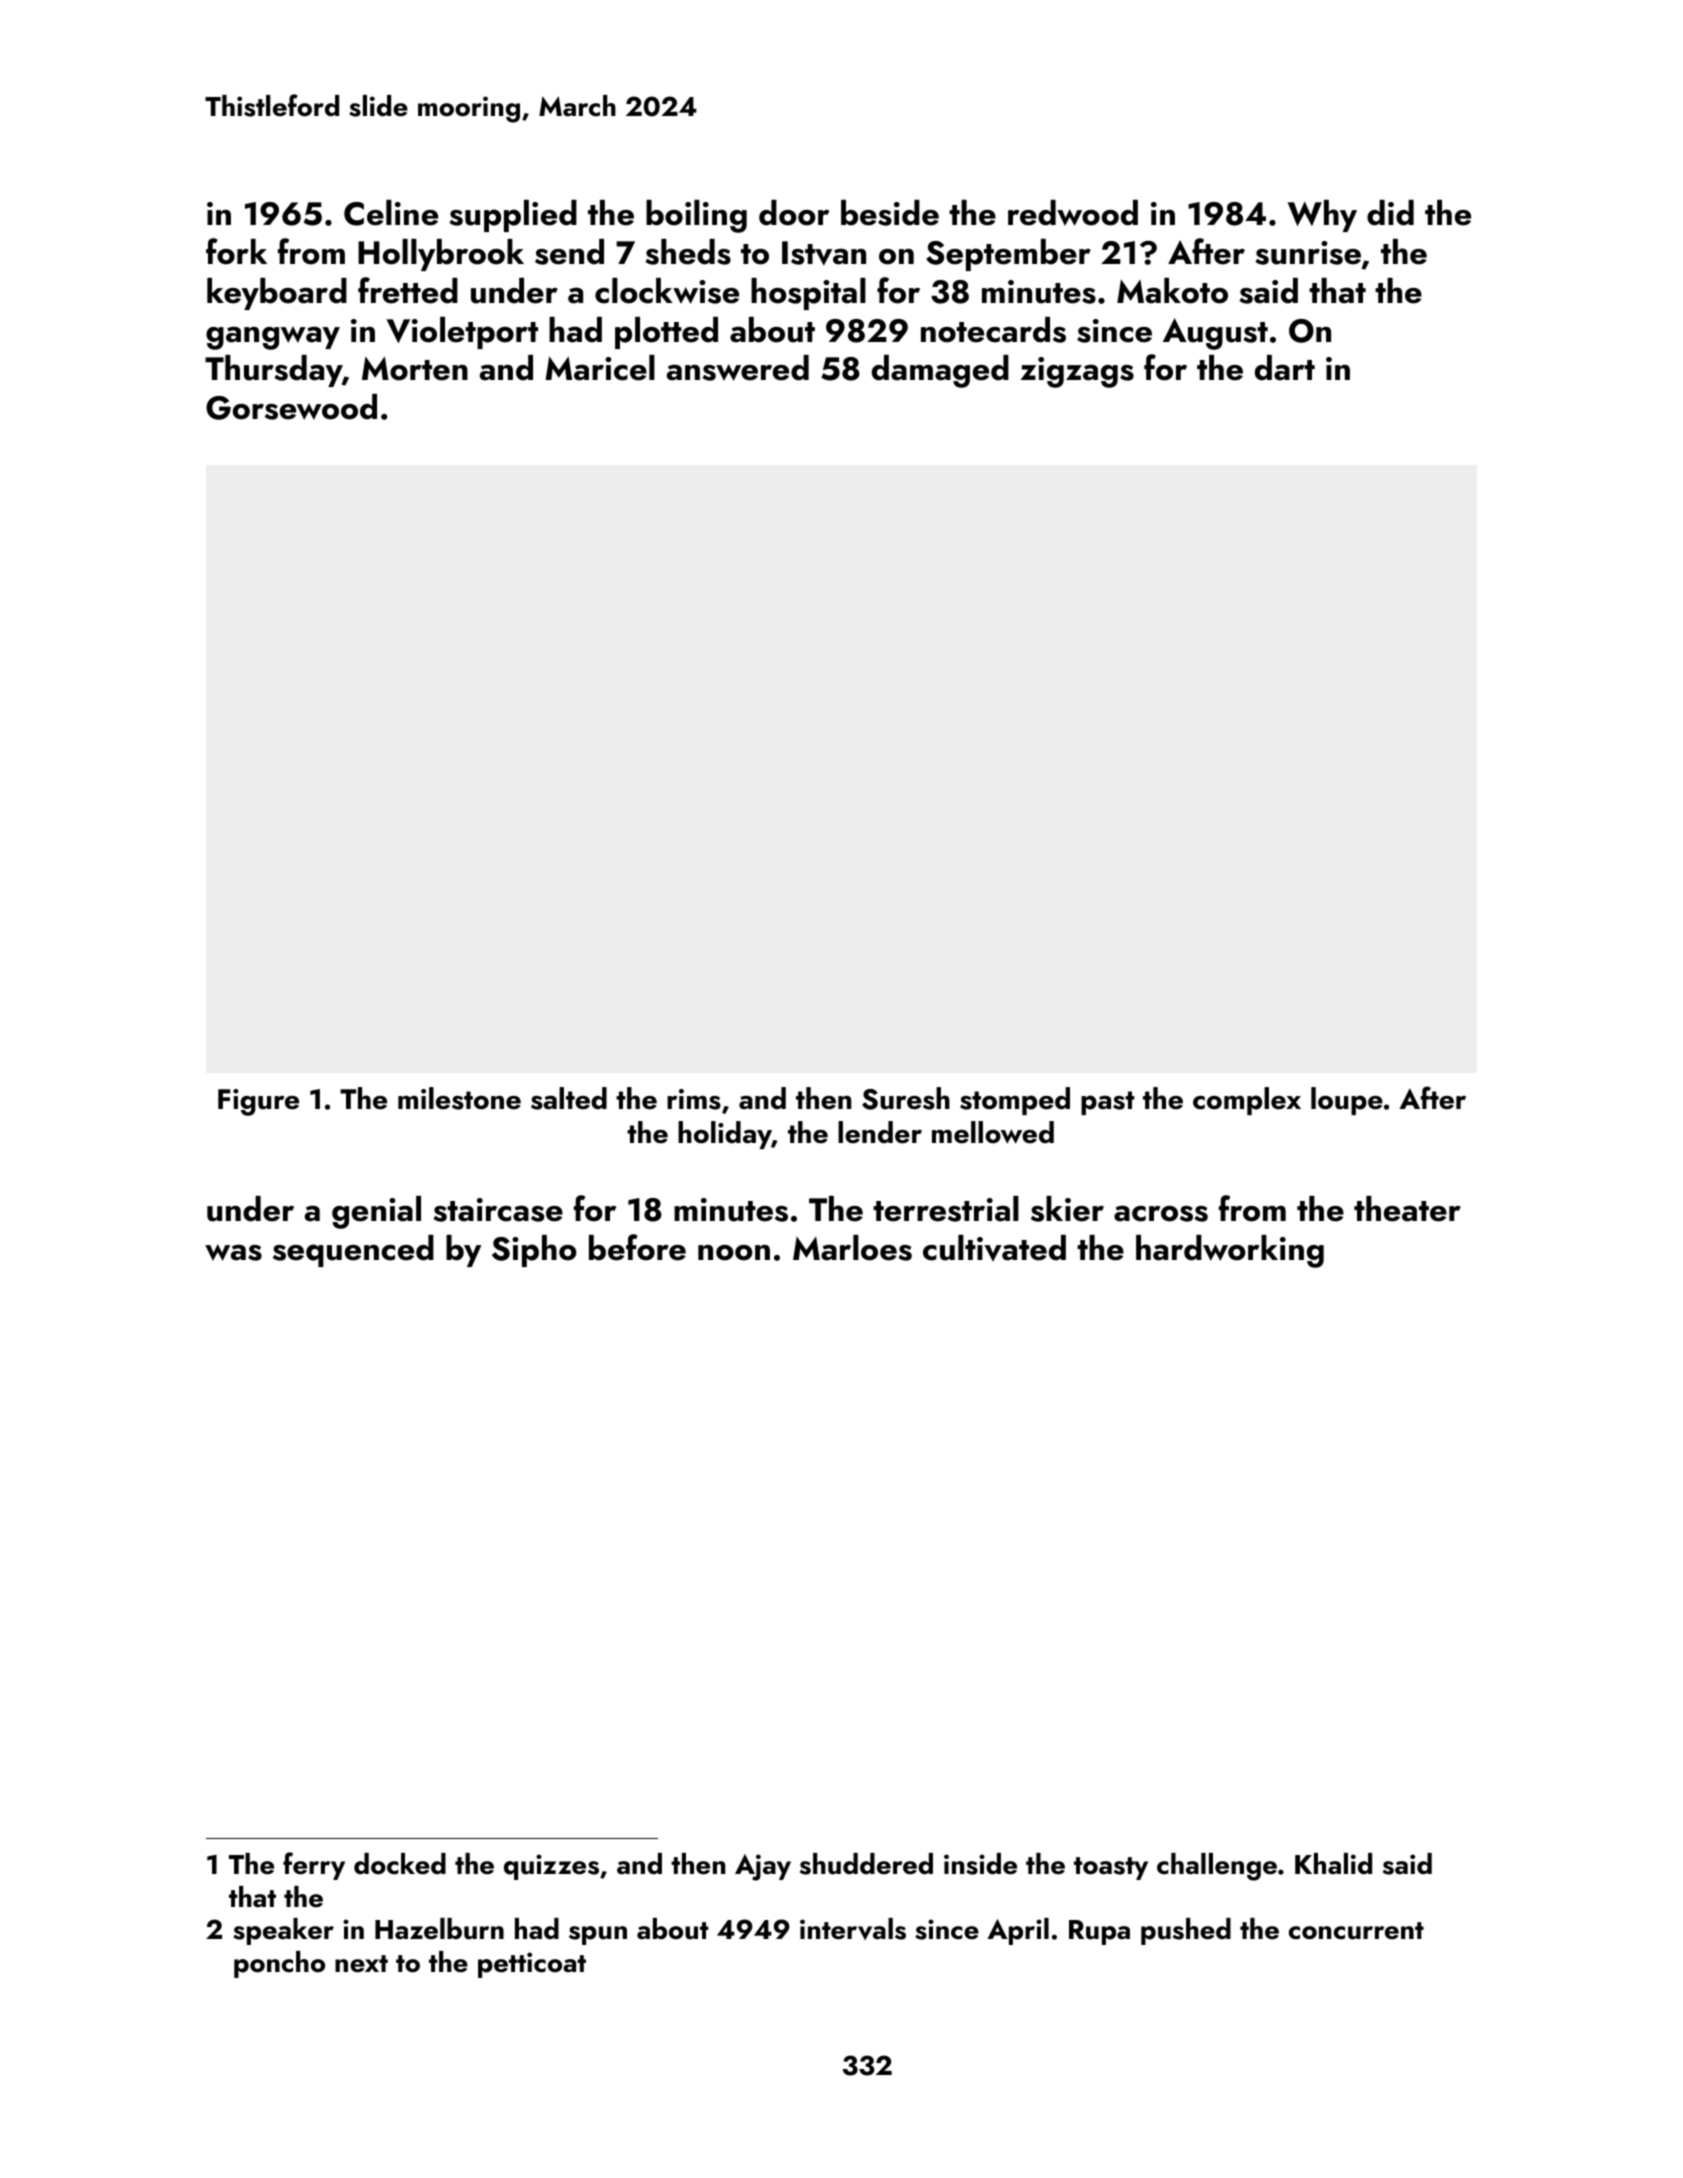  What do you see at coordinates (890, 213) in the screenshot?
I see `beside` at bounding box center [890, 213].
